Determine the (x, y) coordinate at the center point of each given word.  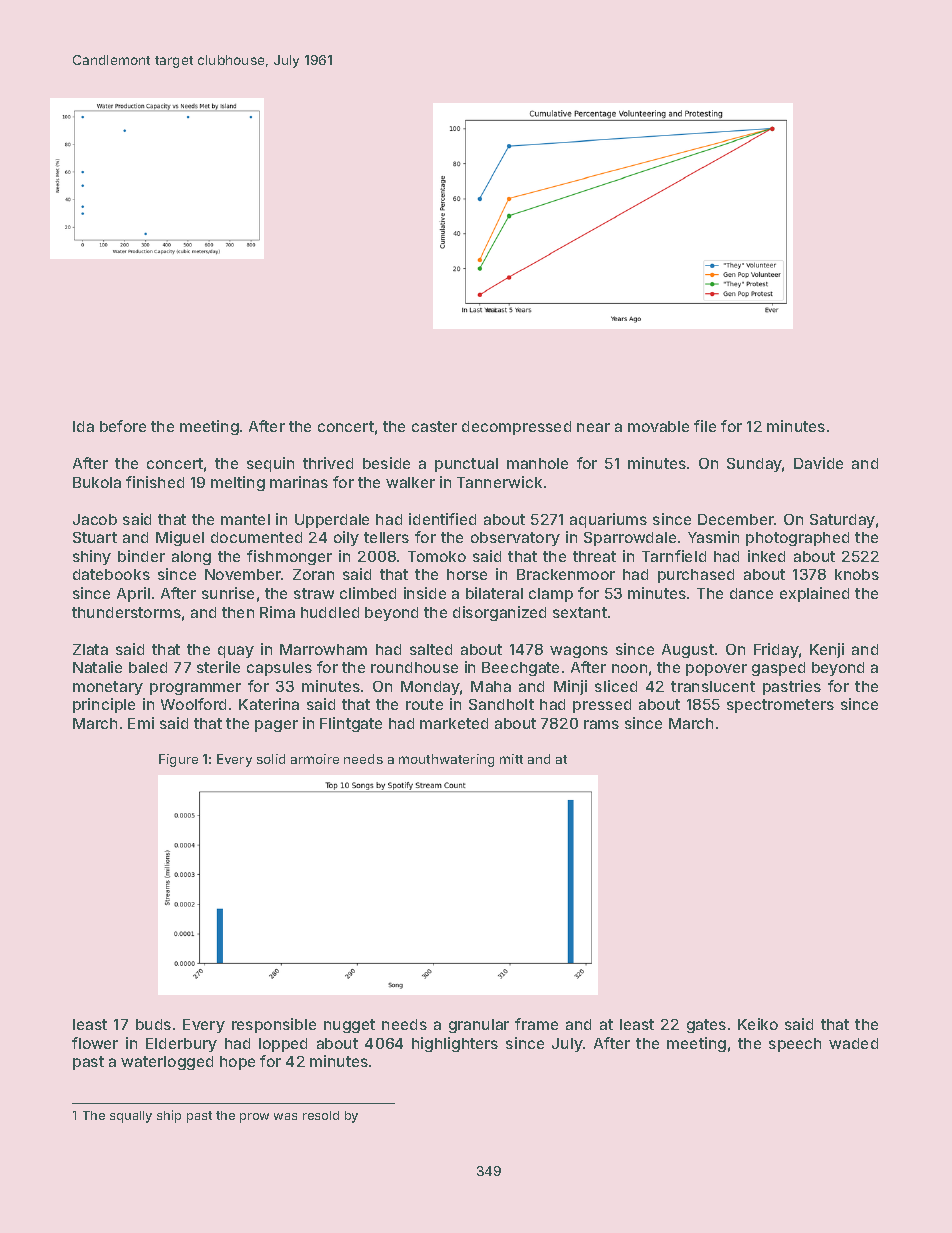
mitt (511, 759)
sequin (270, 464)
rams (601, 724)
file (705, 426)
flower (95, 1043)
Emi (141, 723)
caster (434, 426)
